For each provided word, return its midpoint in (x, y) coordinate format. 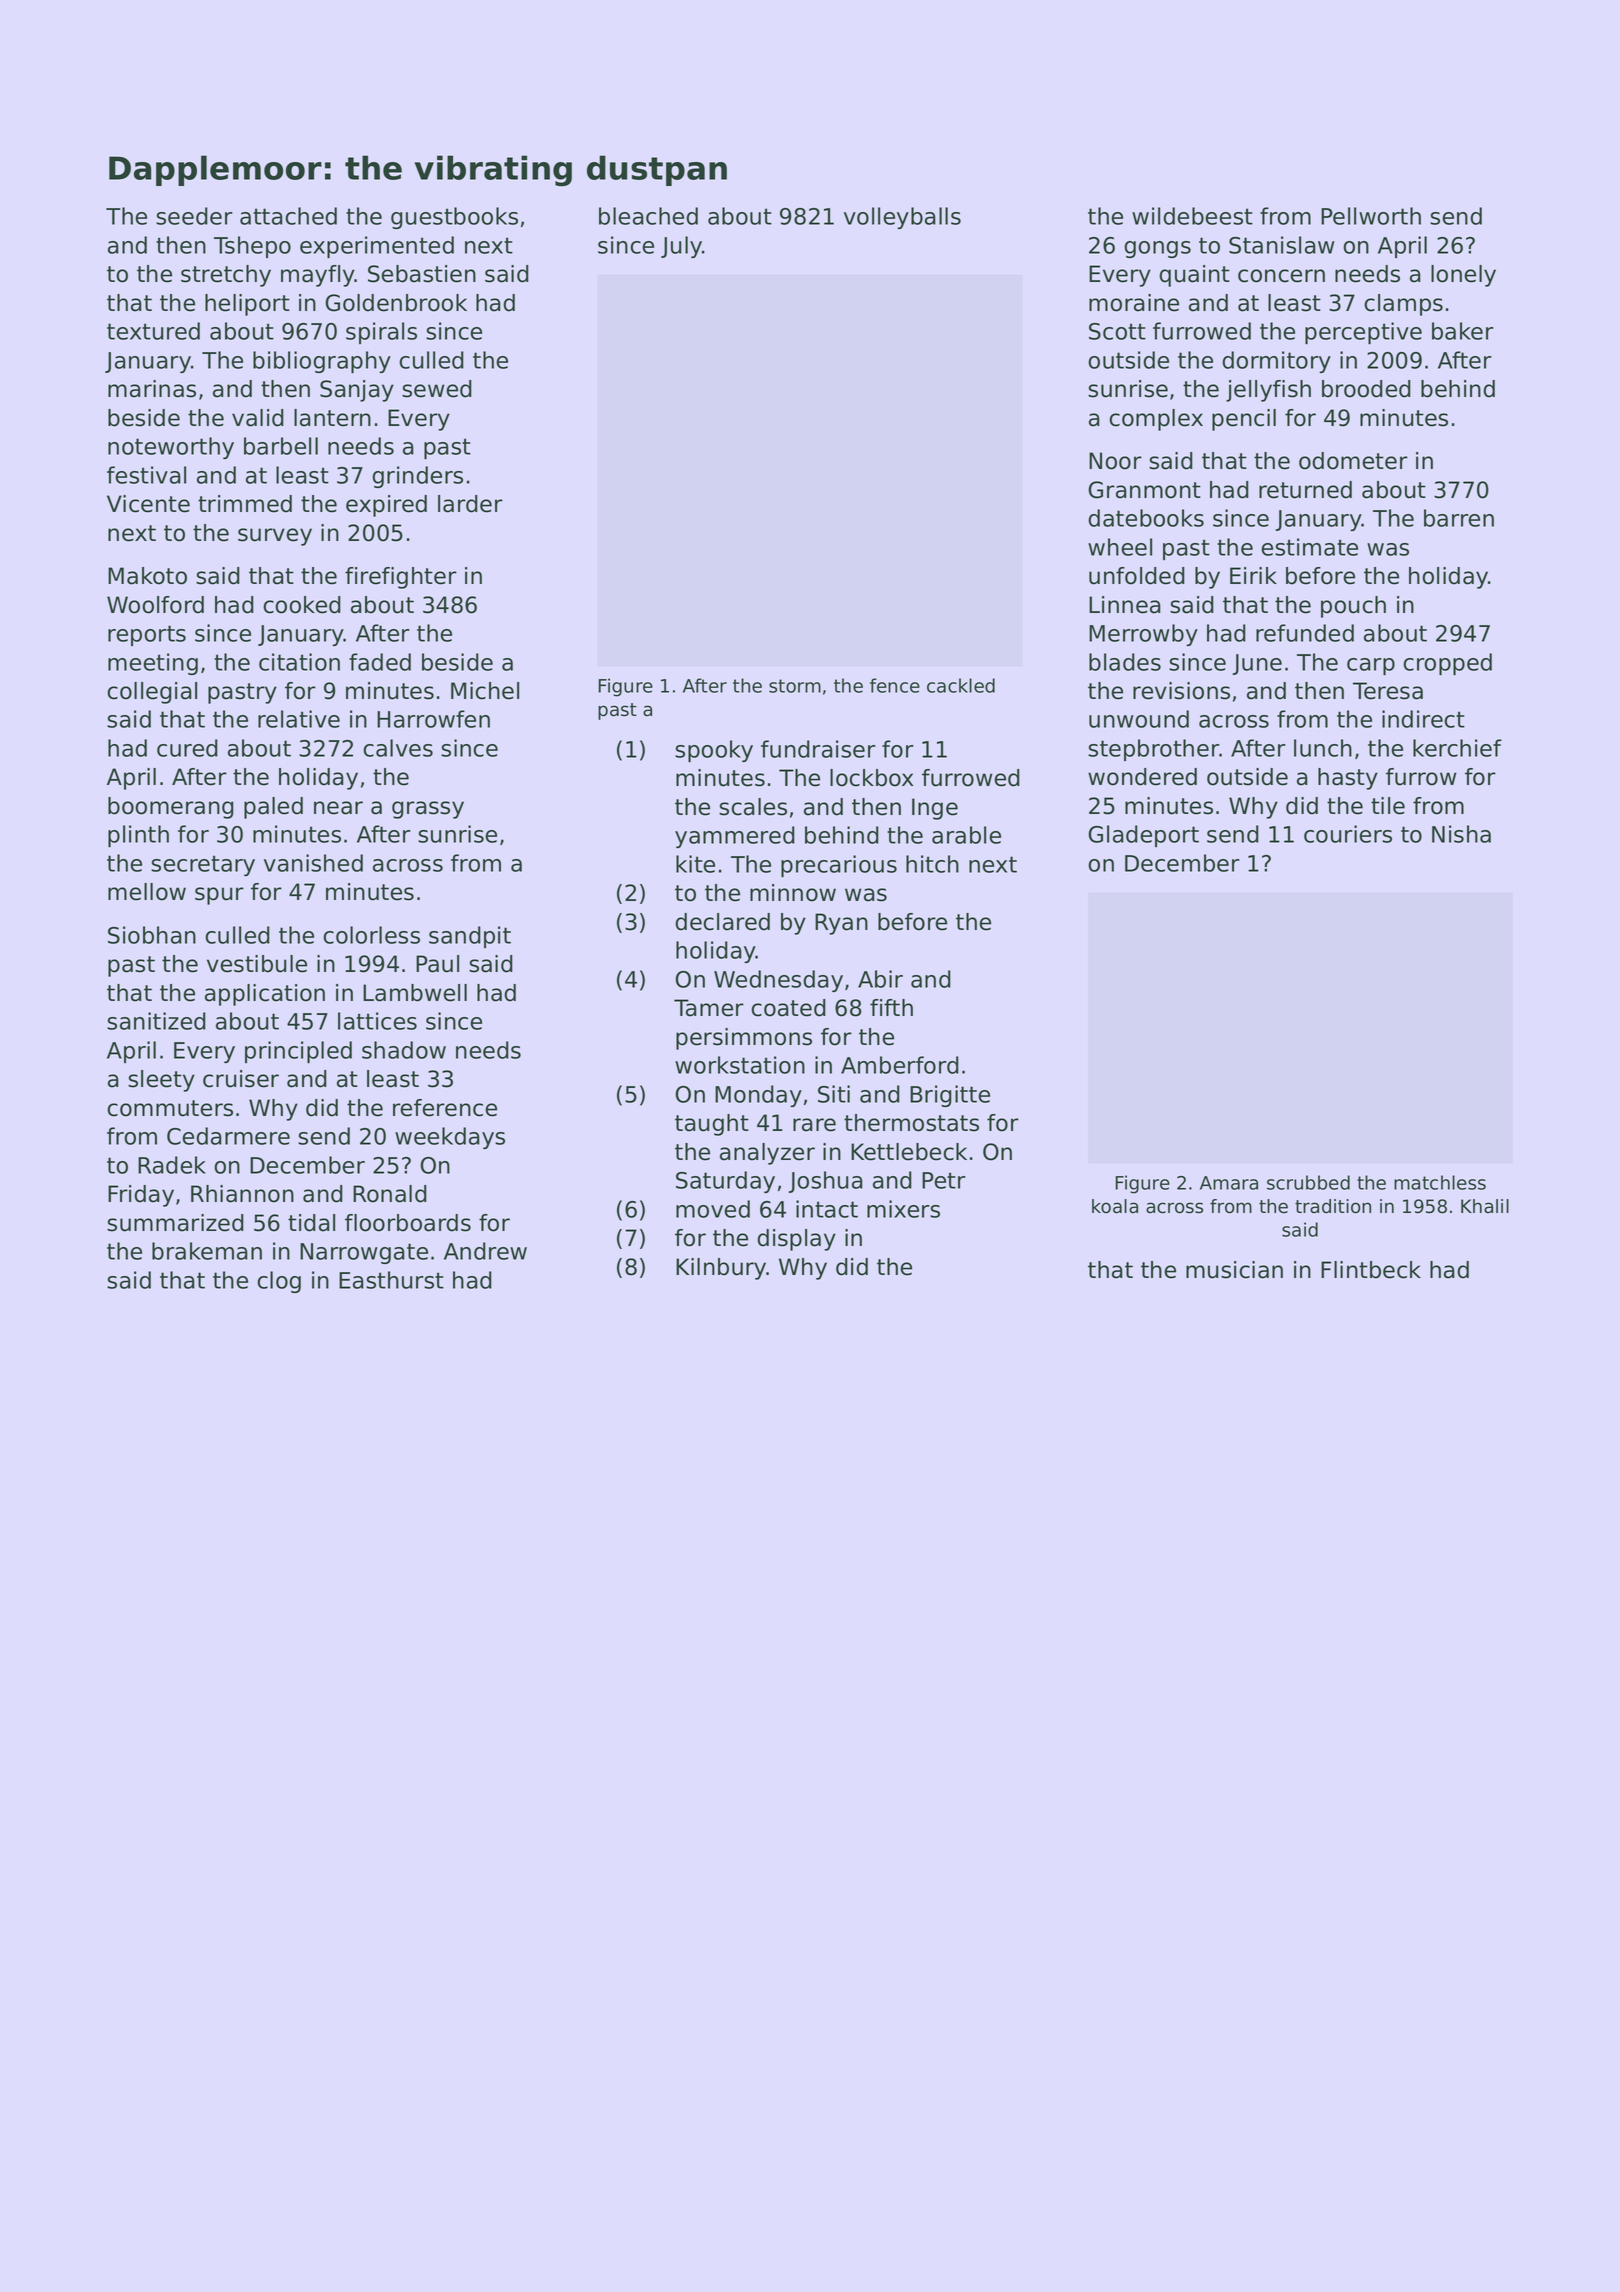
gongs (1157, 249)
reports (147, 635)
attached (288, 216)
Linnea (1125, 605)
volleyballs (902, 218)
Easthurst (391, 1280)
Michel (485, 691)
